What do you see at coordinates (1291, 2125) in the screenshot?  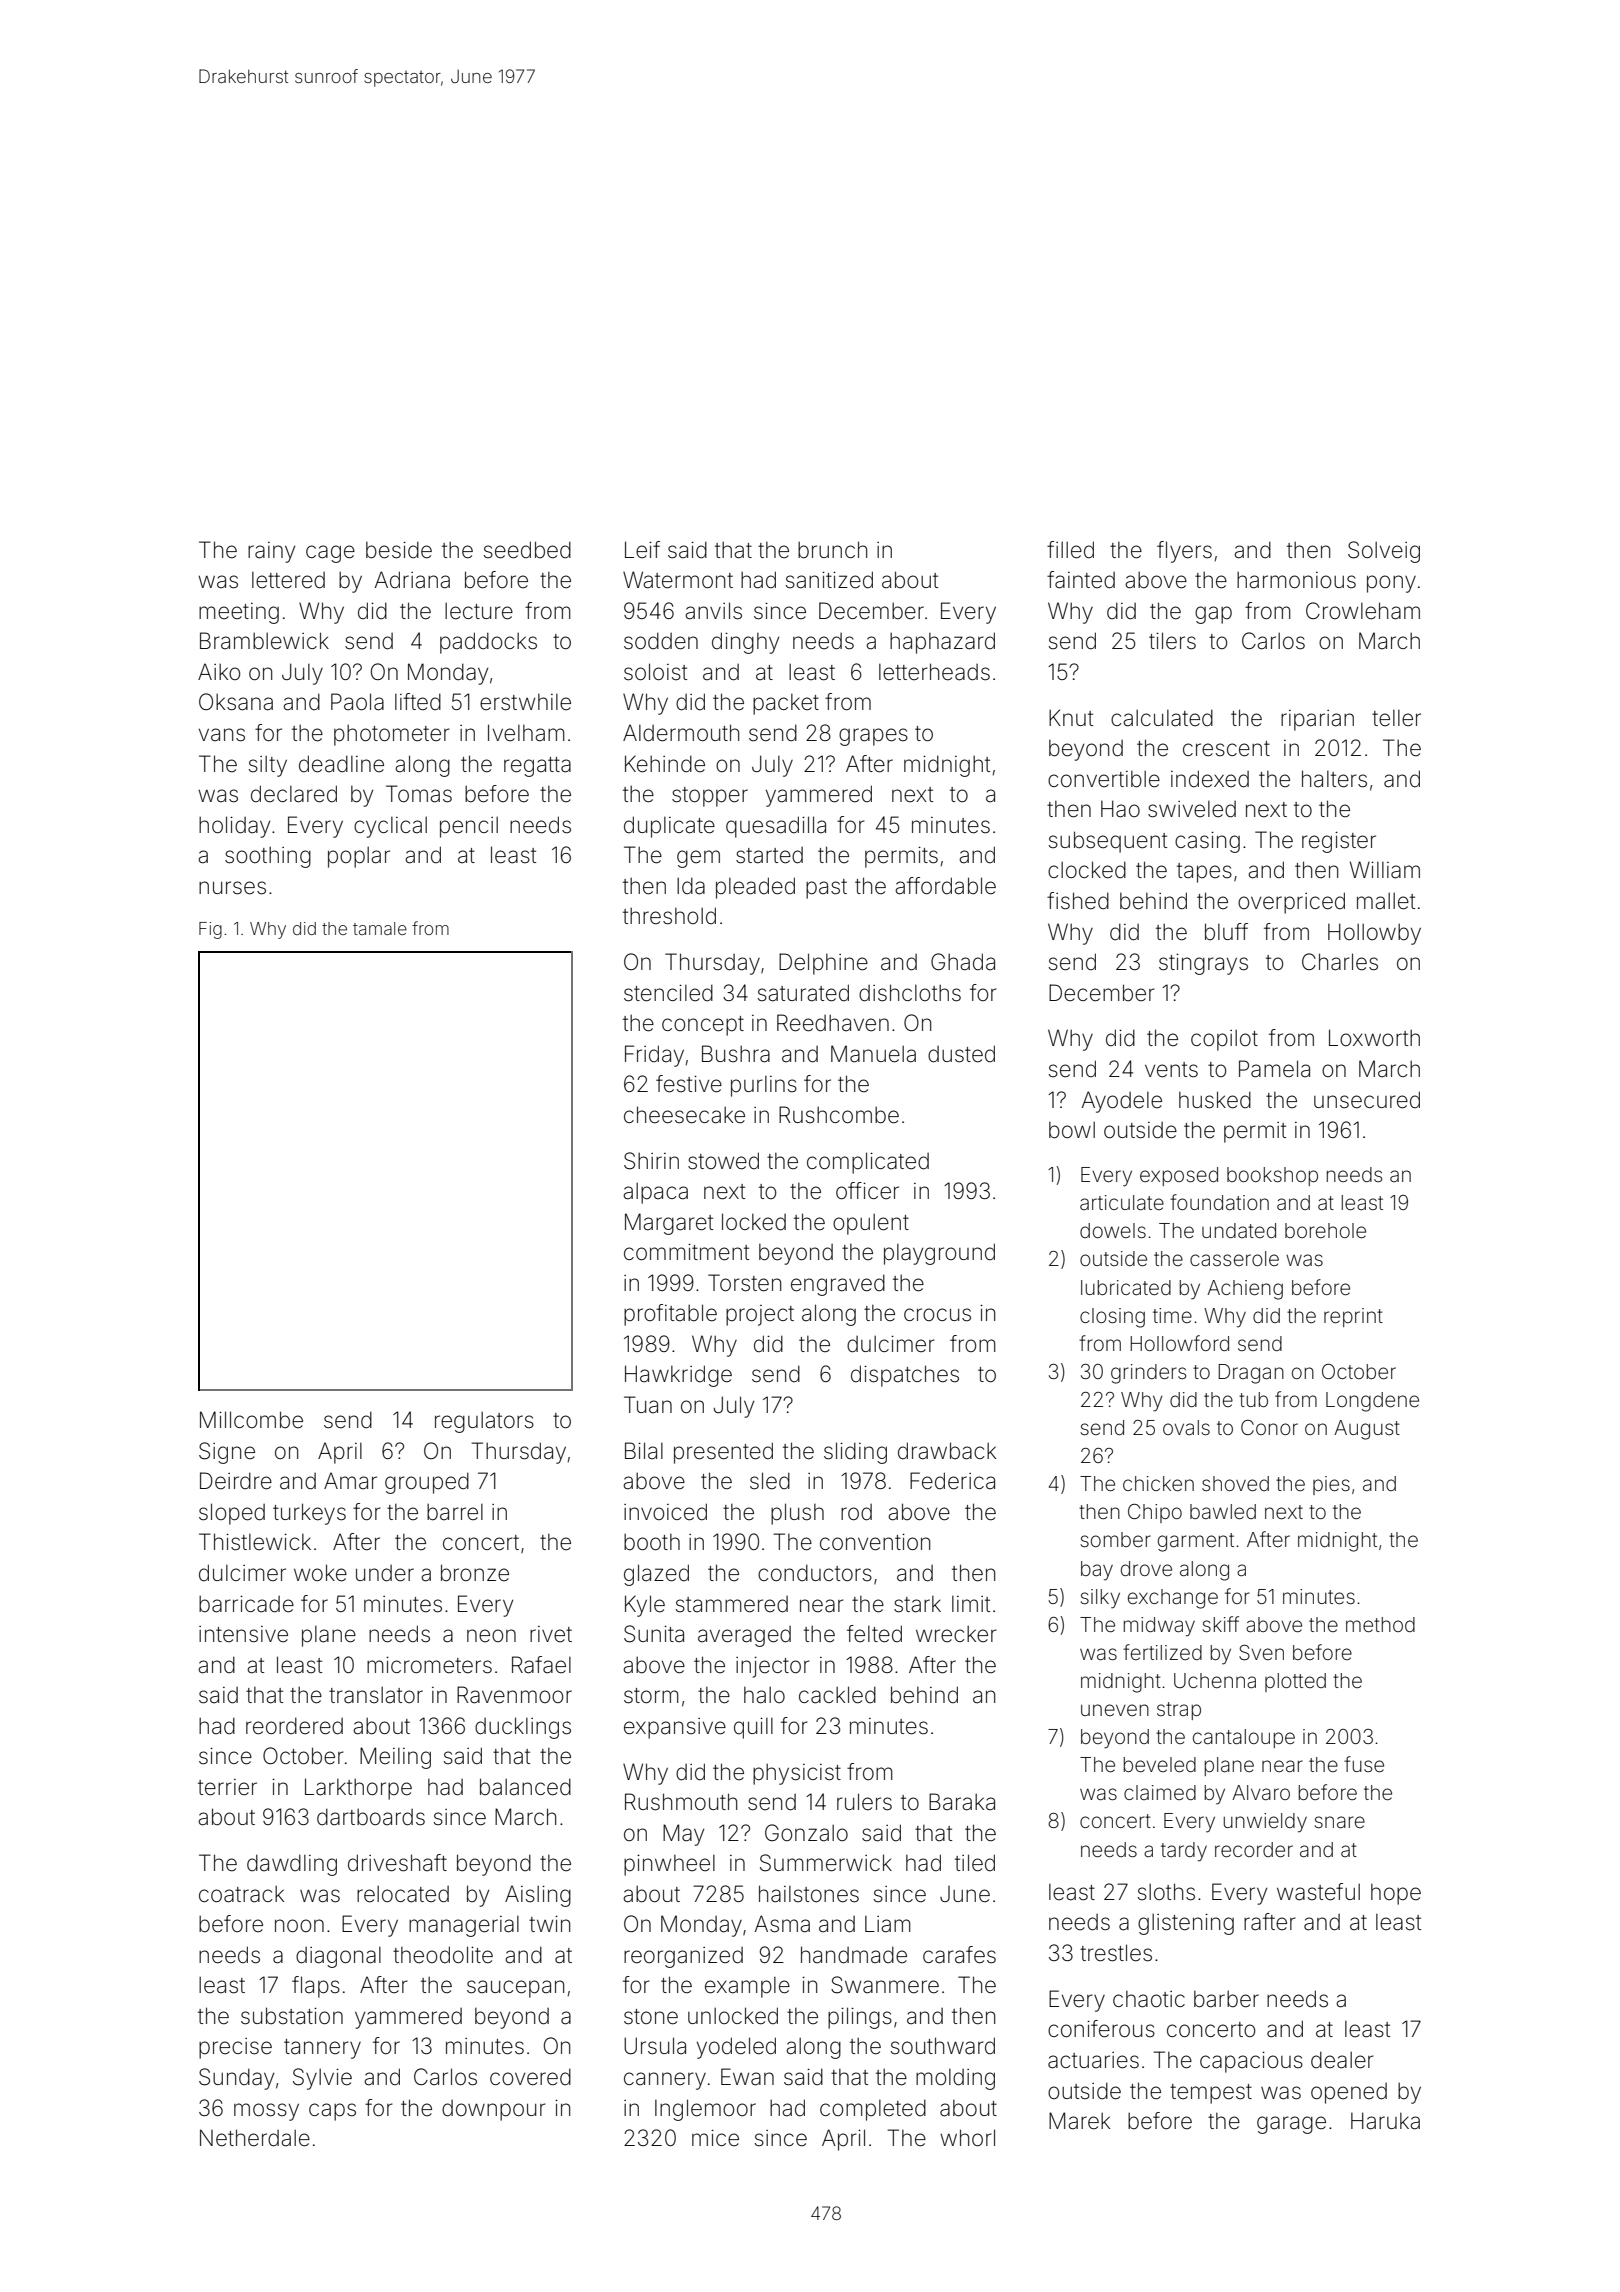 I see `garage` at bounding box center [1291, 2125].
